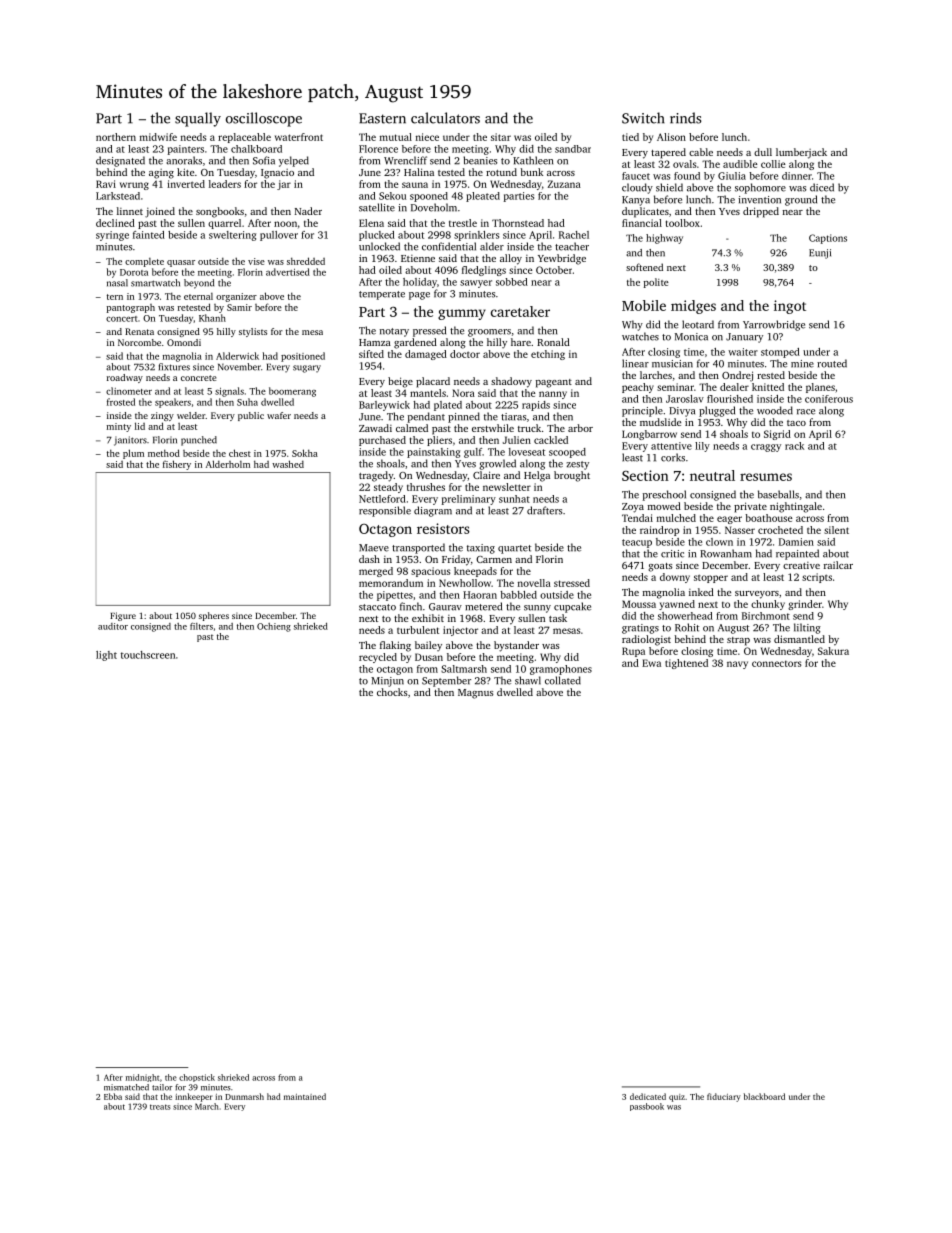 The height and width of the document is (1233, 952). What do you see at coordinates (197, 1078) in the document?
I see `chopstick` at bounding box center [197, 1078].
